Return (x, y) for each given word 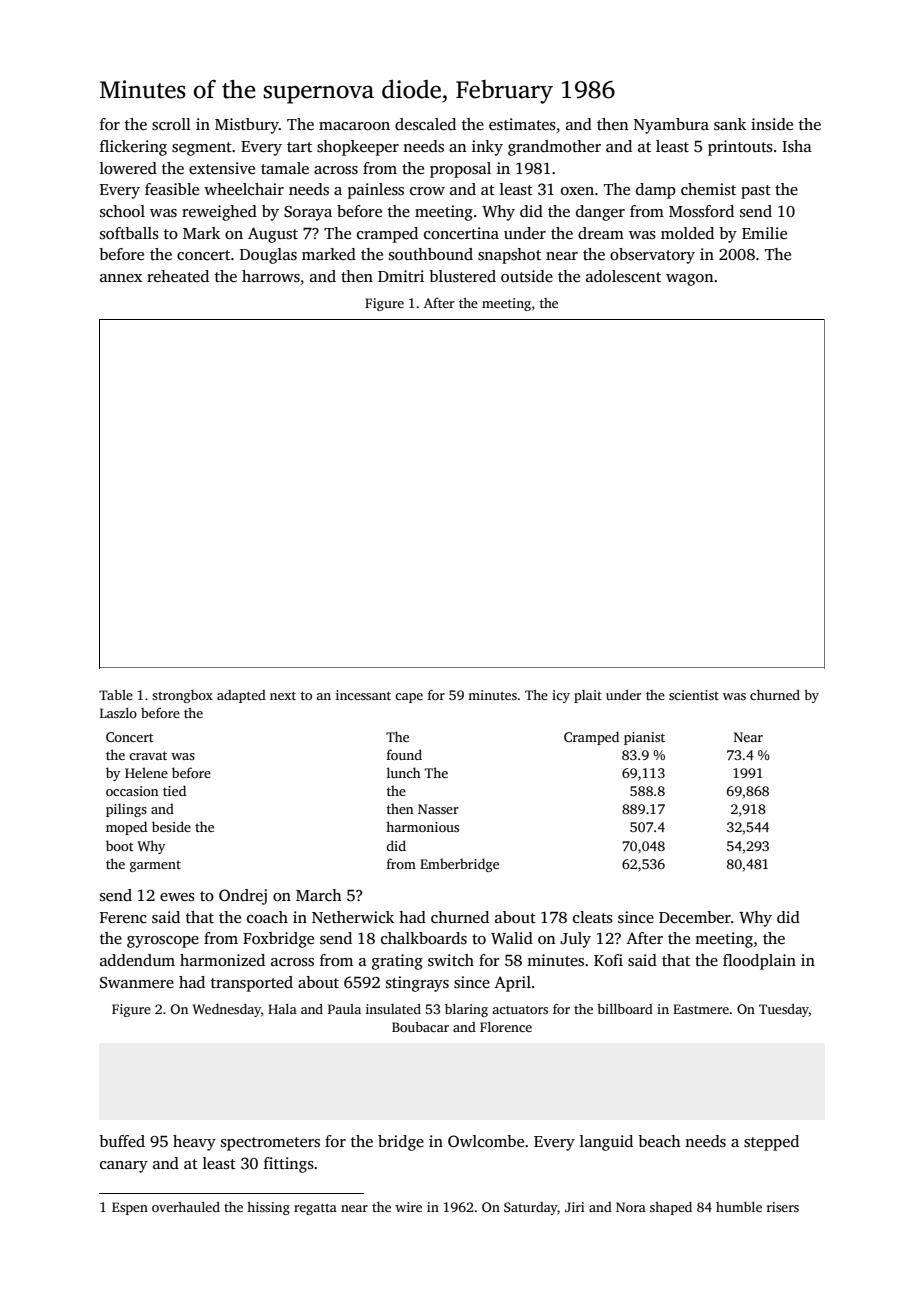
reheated (178, 276)
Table (116, 695)
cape (409, 698)
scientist (694, 695)
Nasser (438, 809)
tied (174, 790)
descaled (425, 124)
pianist (644, 738)
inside (772, 124)
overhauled (186, 1207)
